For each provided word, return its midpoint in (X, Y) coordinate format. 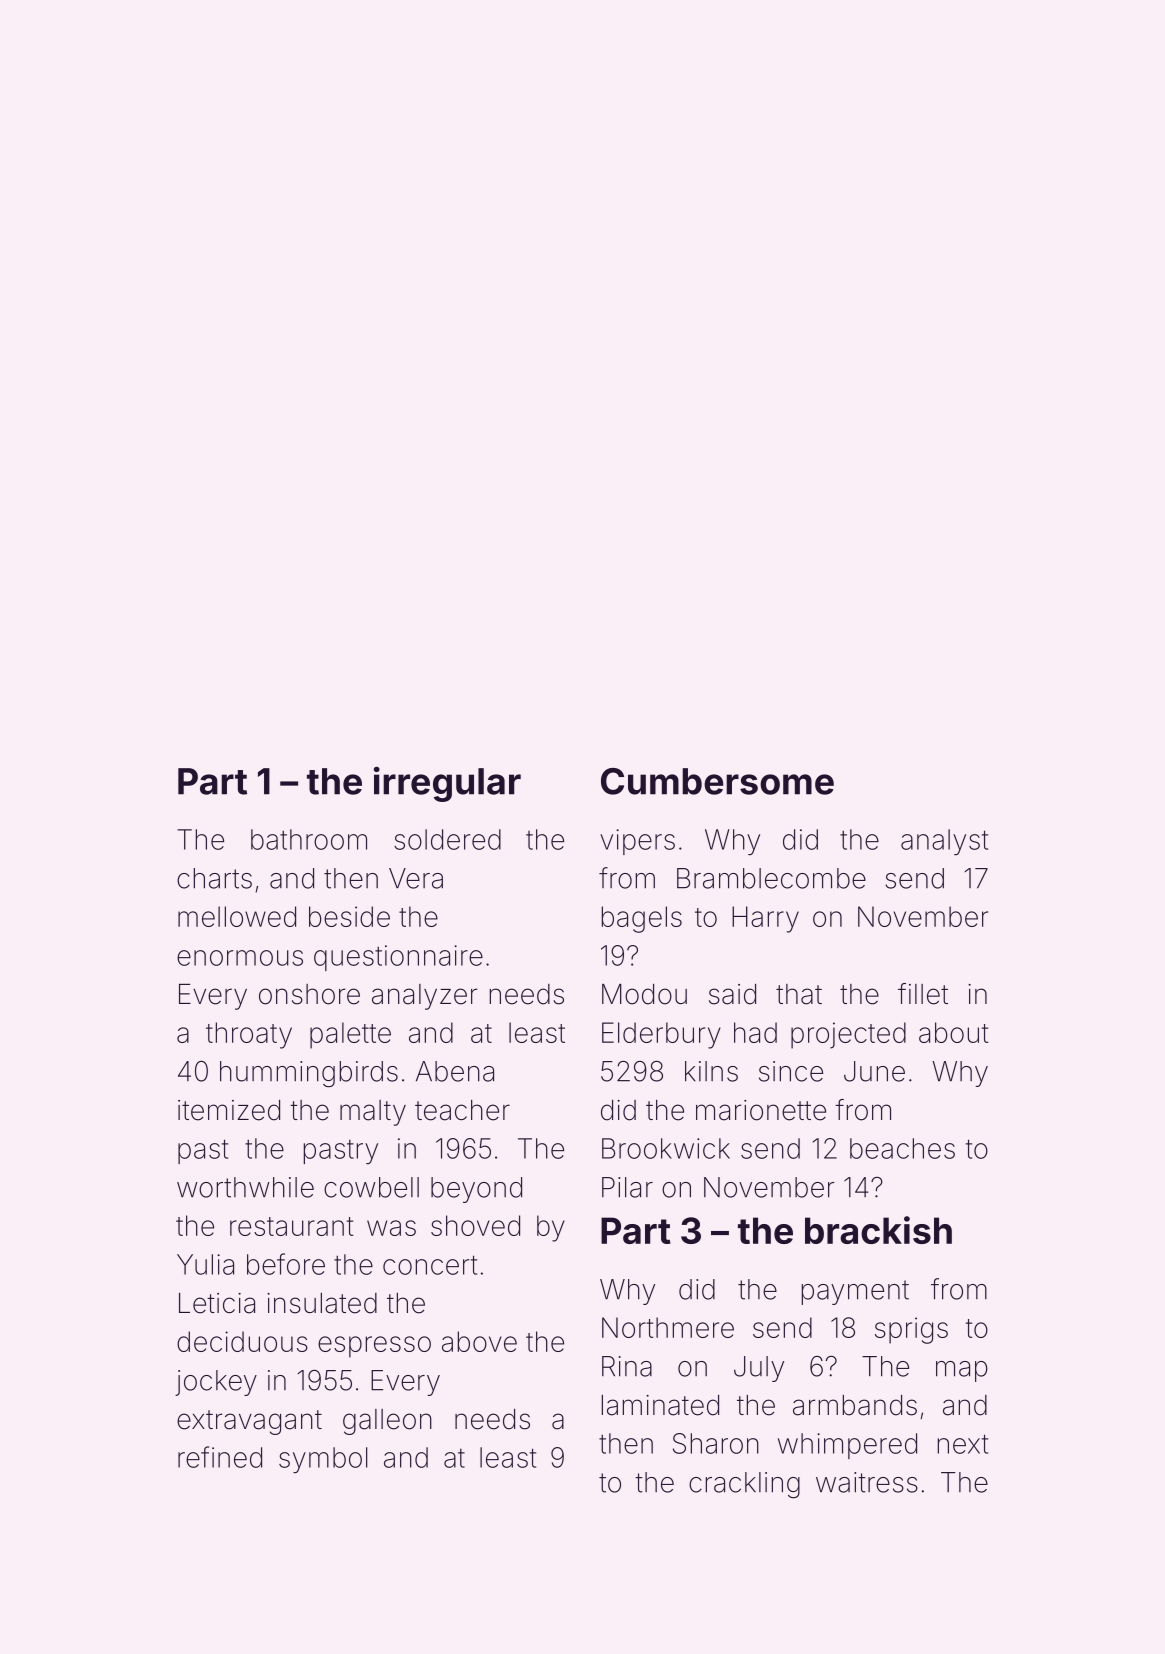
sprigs (911, 1330)
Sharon (716, 1443)
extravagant (249, 1422)
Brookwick (666, 1148)
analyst (944, 842)
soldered (447, 839)
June (874, 1071)
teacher (462, 1110)
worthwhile (245, 1187)
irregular (447, 784)
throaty (249, 1035)
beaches (902, 1148)
